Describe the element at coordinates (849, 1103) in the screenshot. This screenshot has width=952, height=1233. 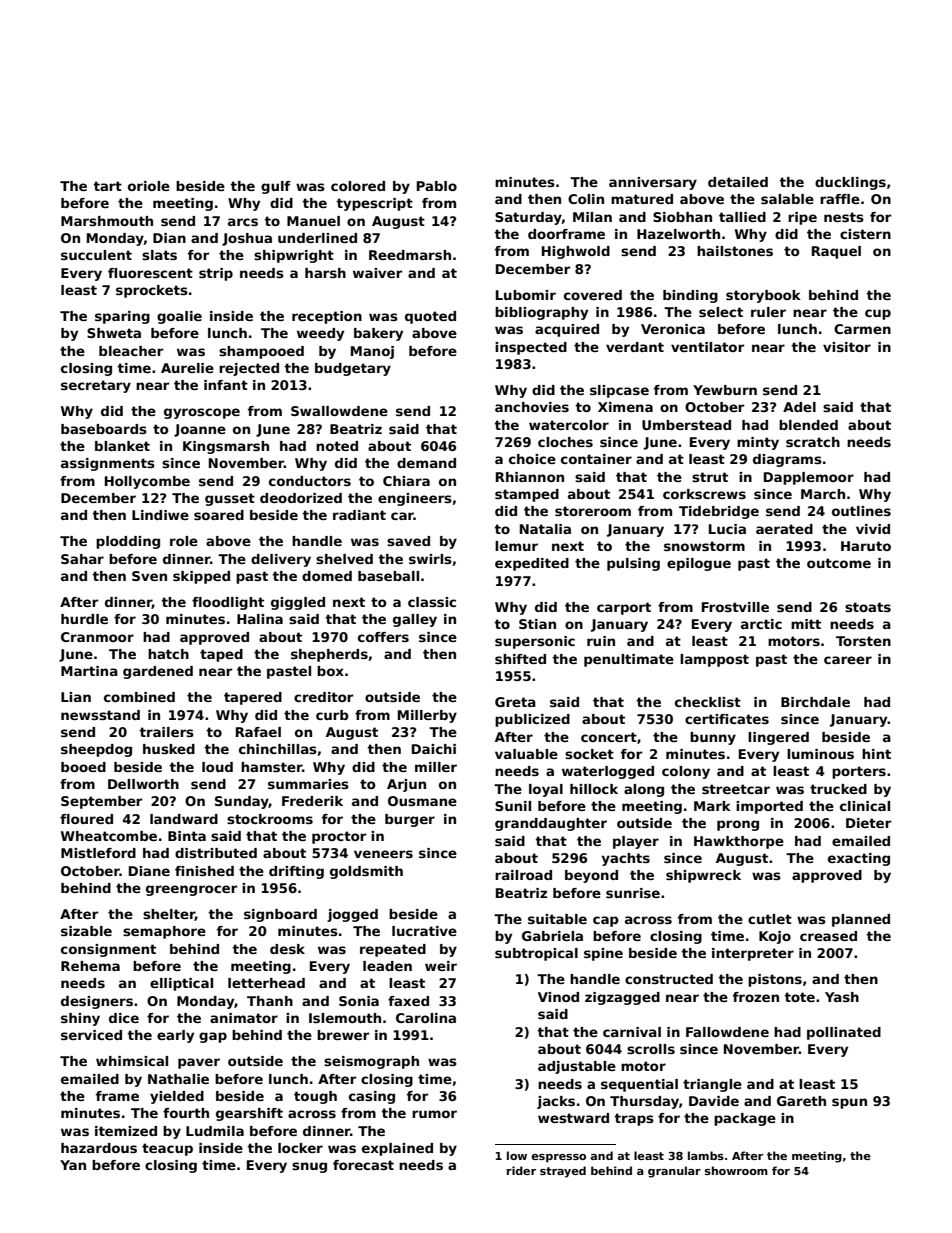
I see `spun` at that location.
